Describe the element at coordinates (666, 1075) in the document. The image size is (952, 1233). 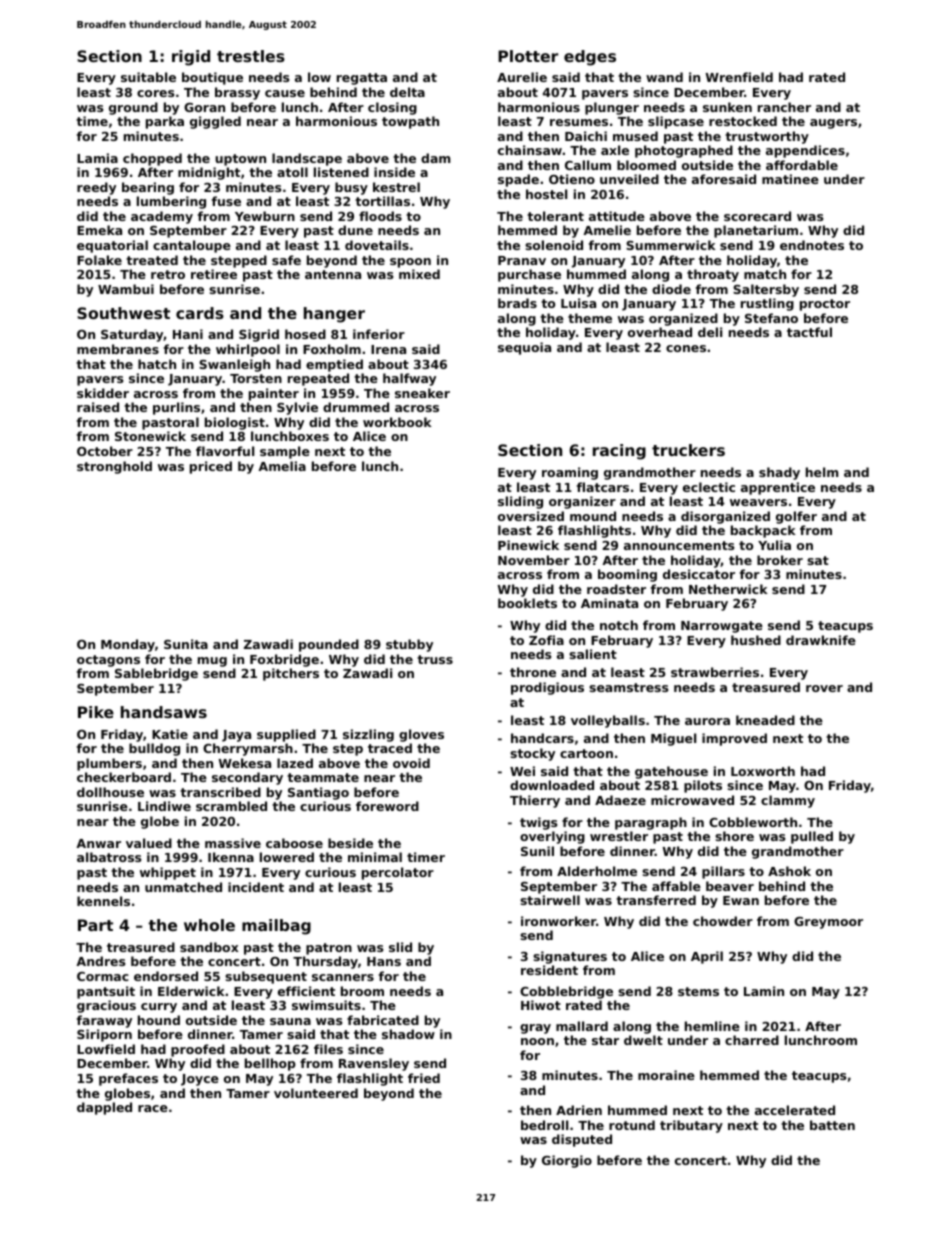
I see `moraine` at that location.
